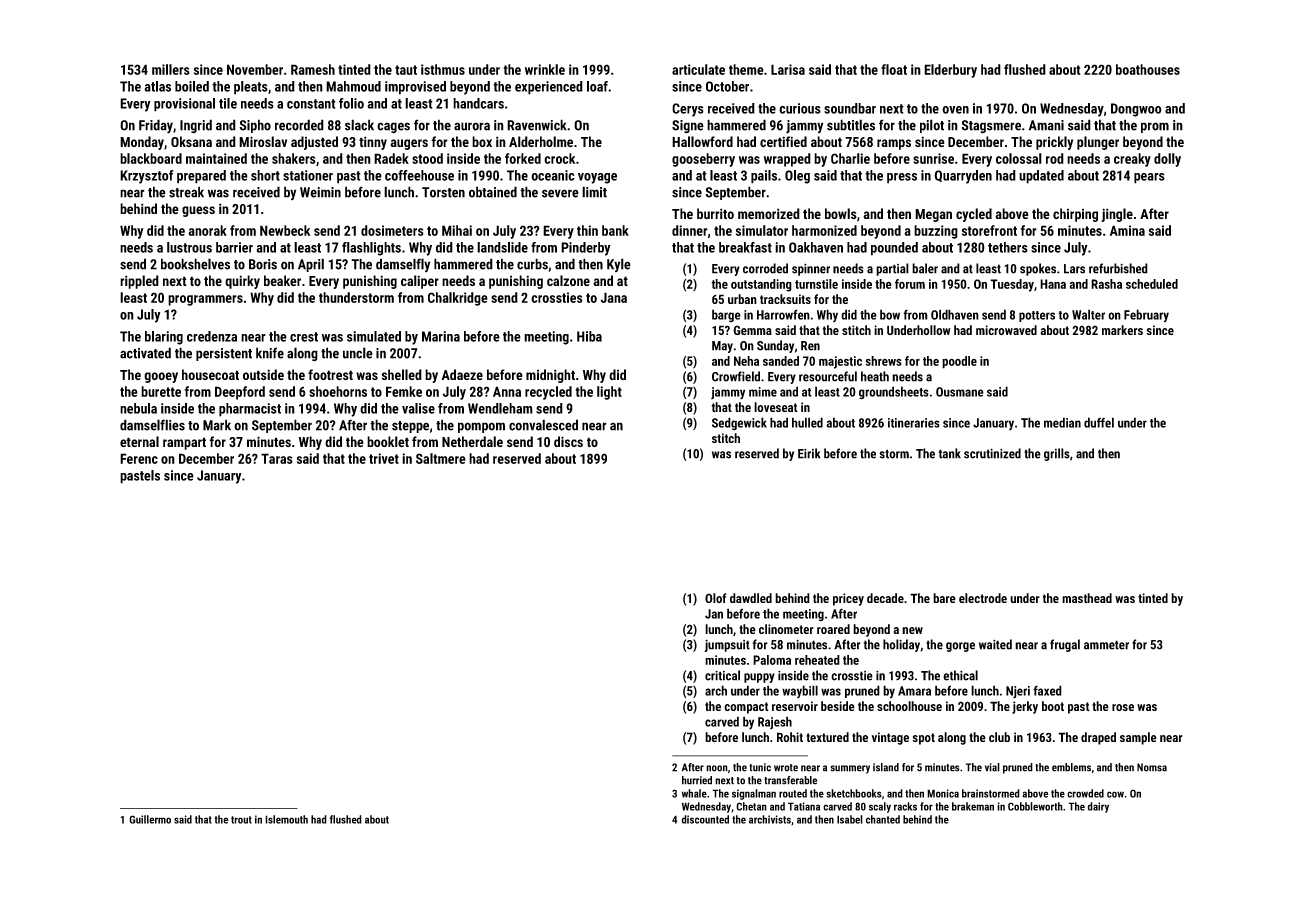  I want to click on compact, so click(746, 708).
